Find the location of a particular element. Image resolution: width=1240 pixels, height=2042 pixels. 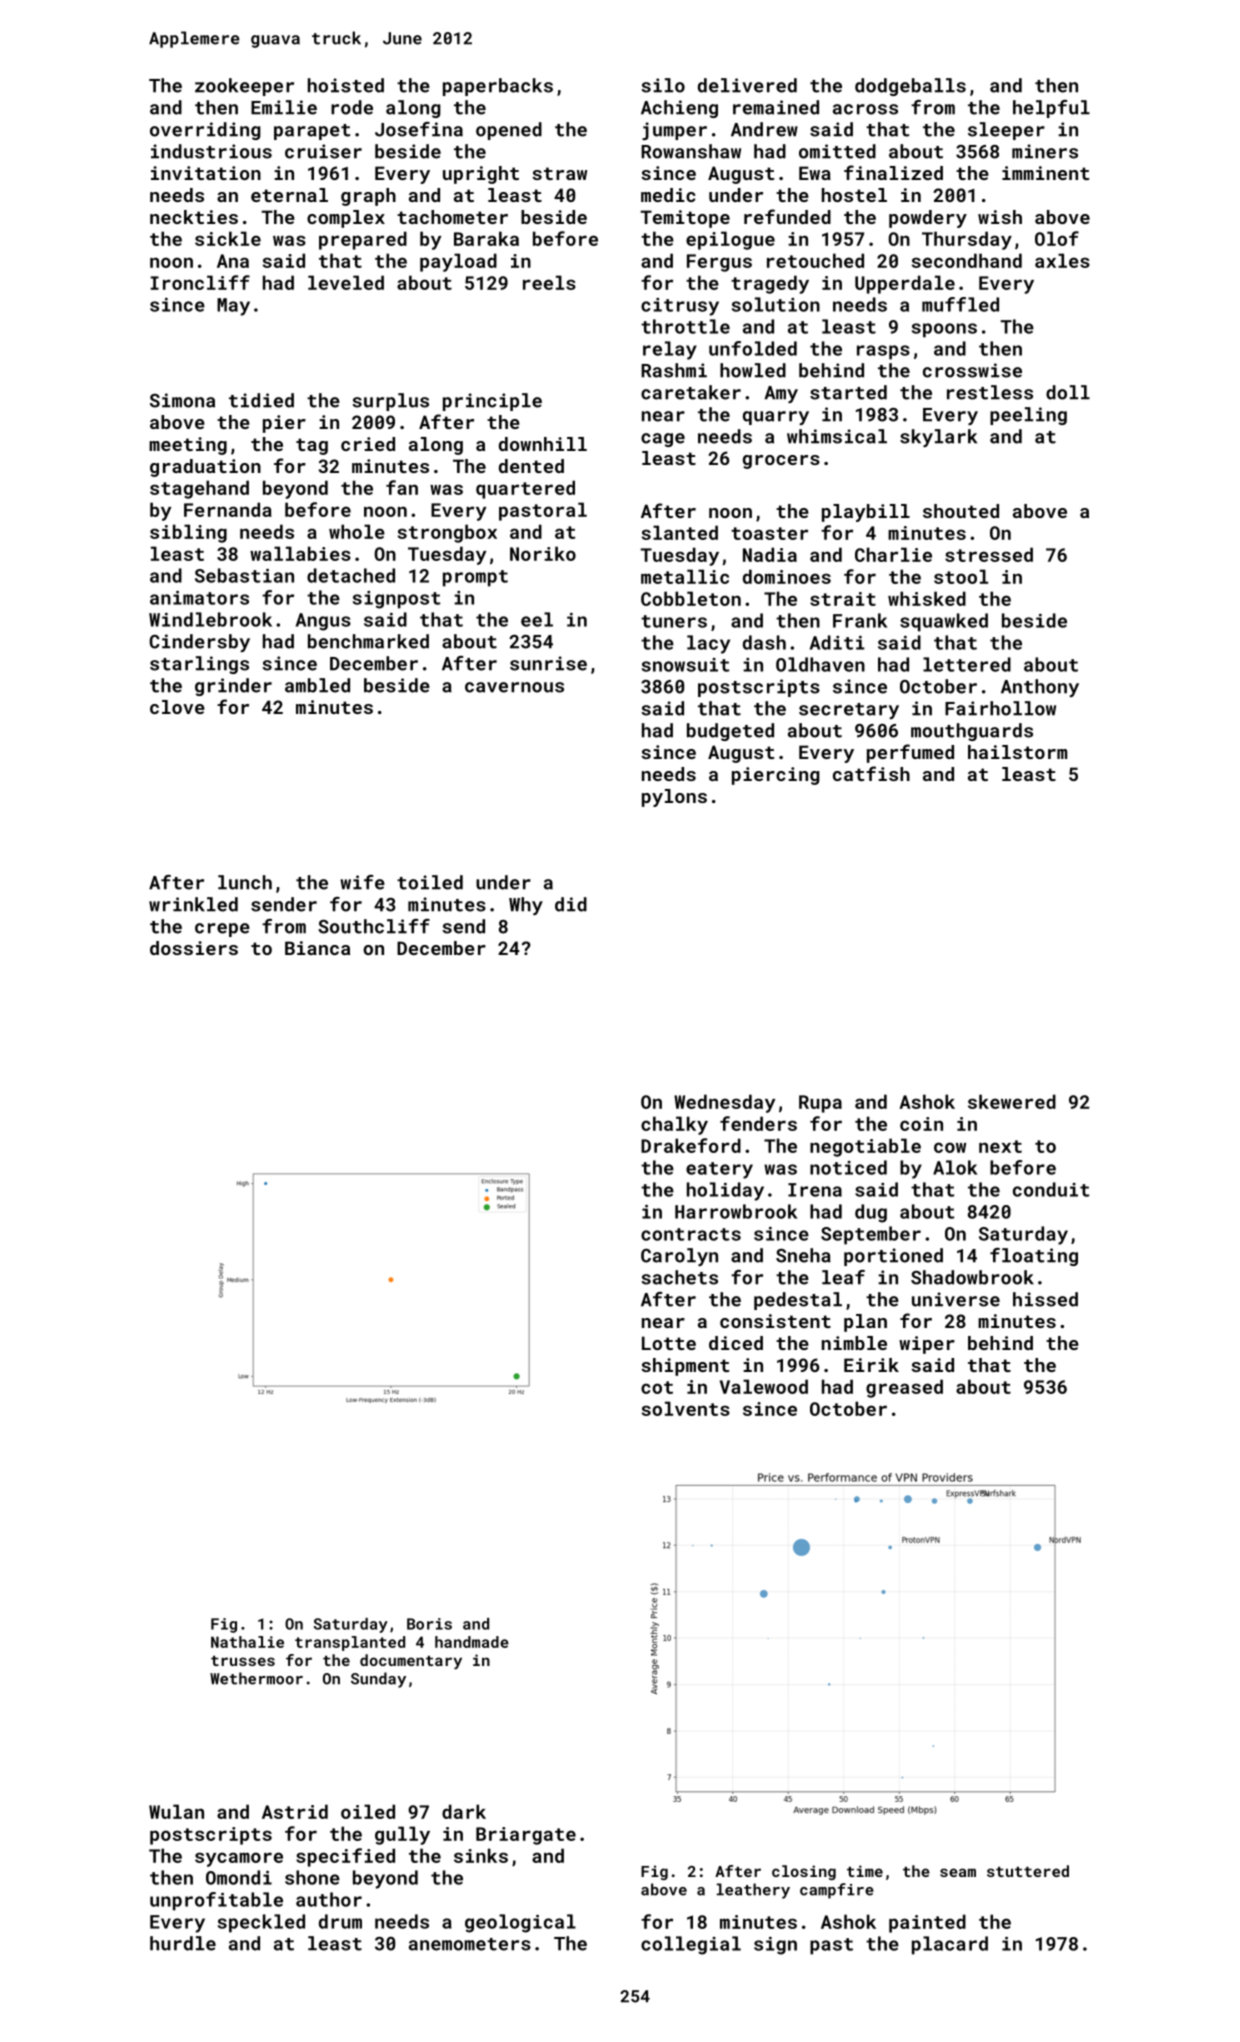

closing is located at coordinates (804, 1872).
